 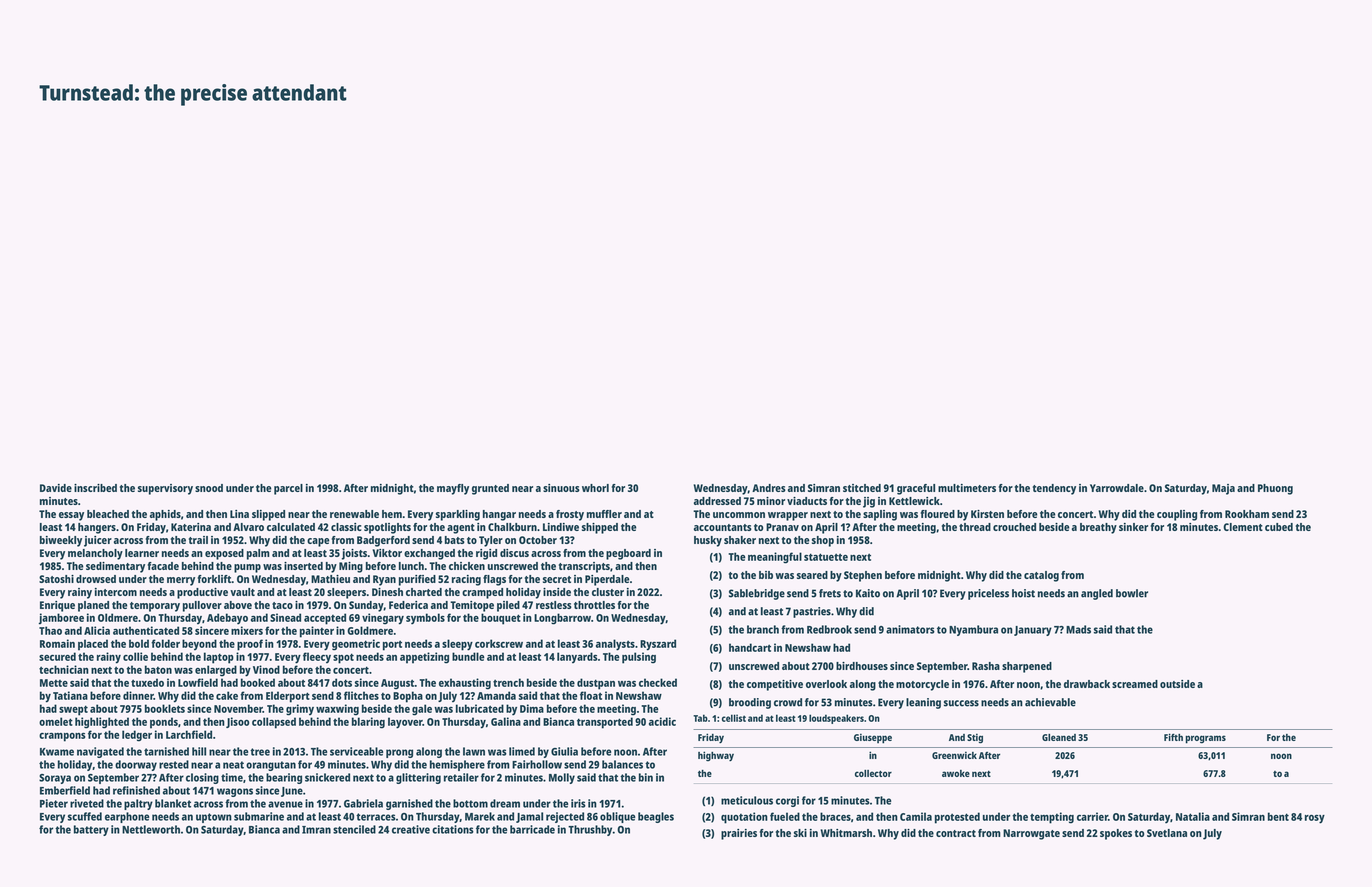 I want to click on blanket, so click(x=173, y=803).
